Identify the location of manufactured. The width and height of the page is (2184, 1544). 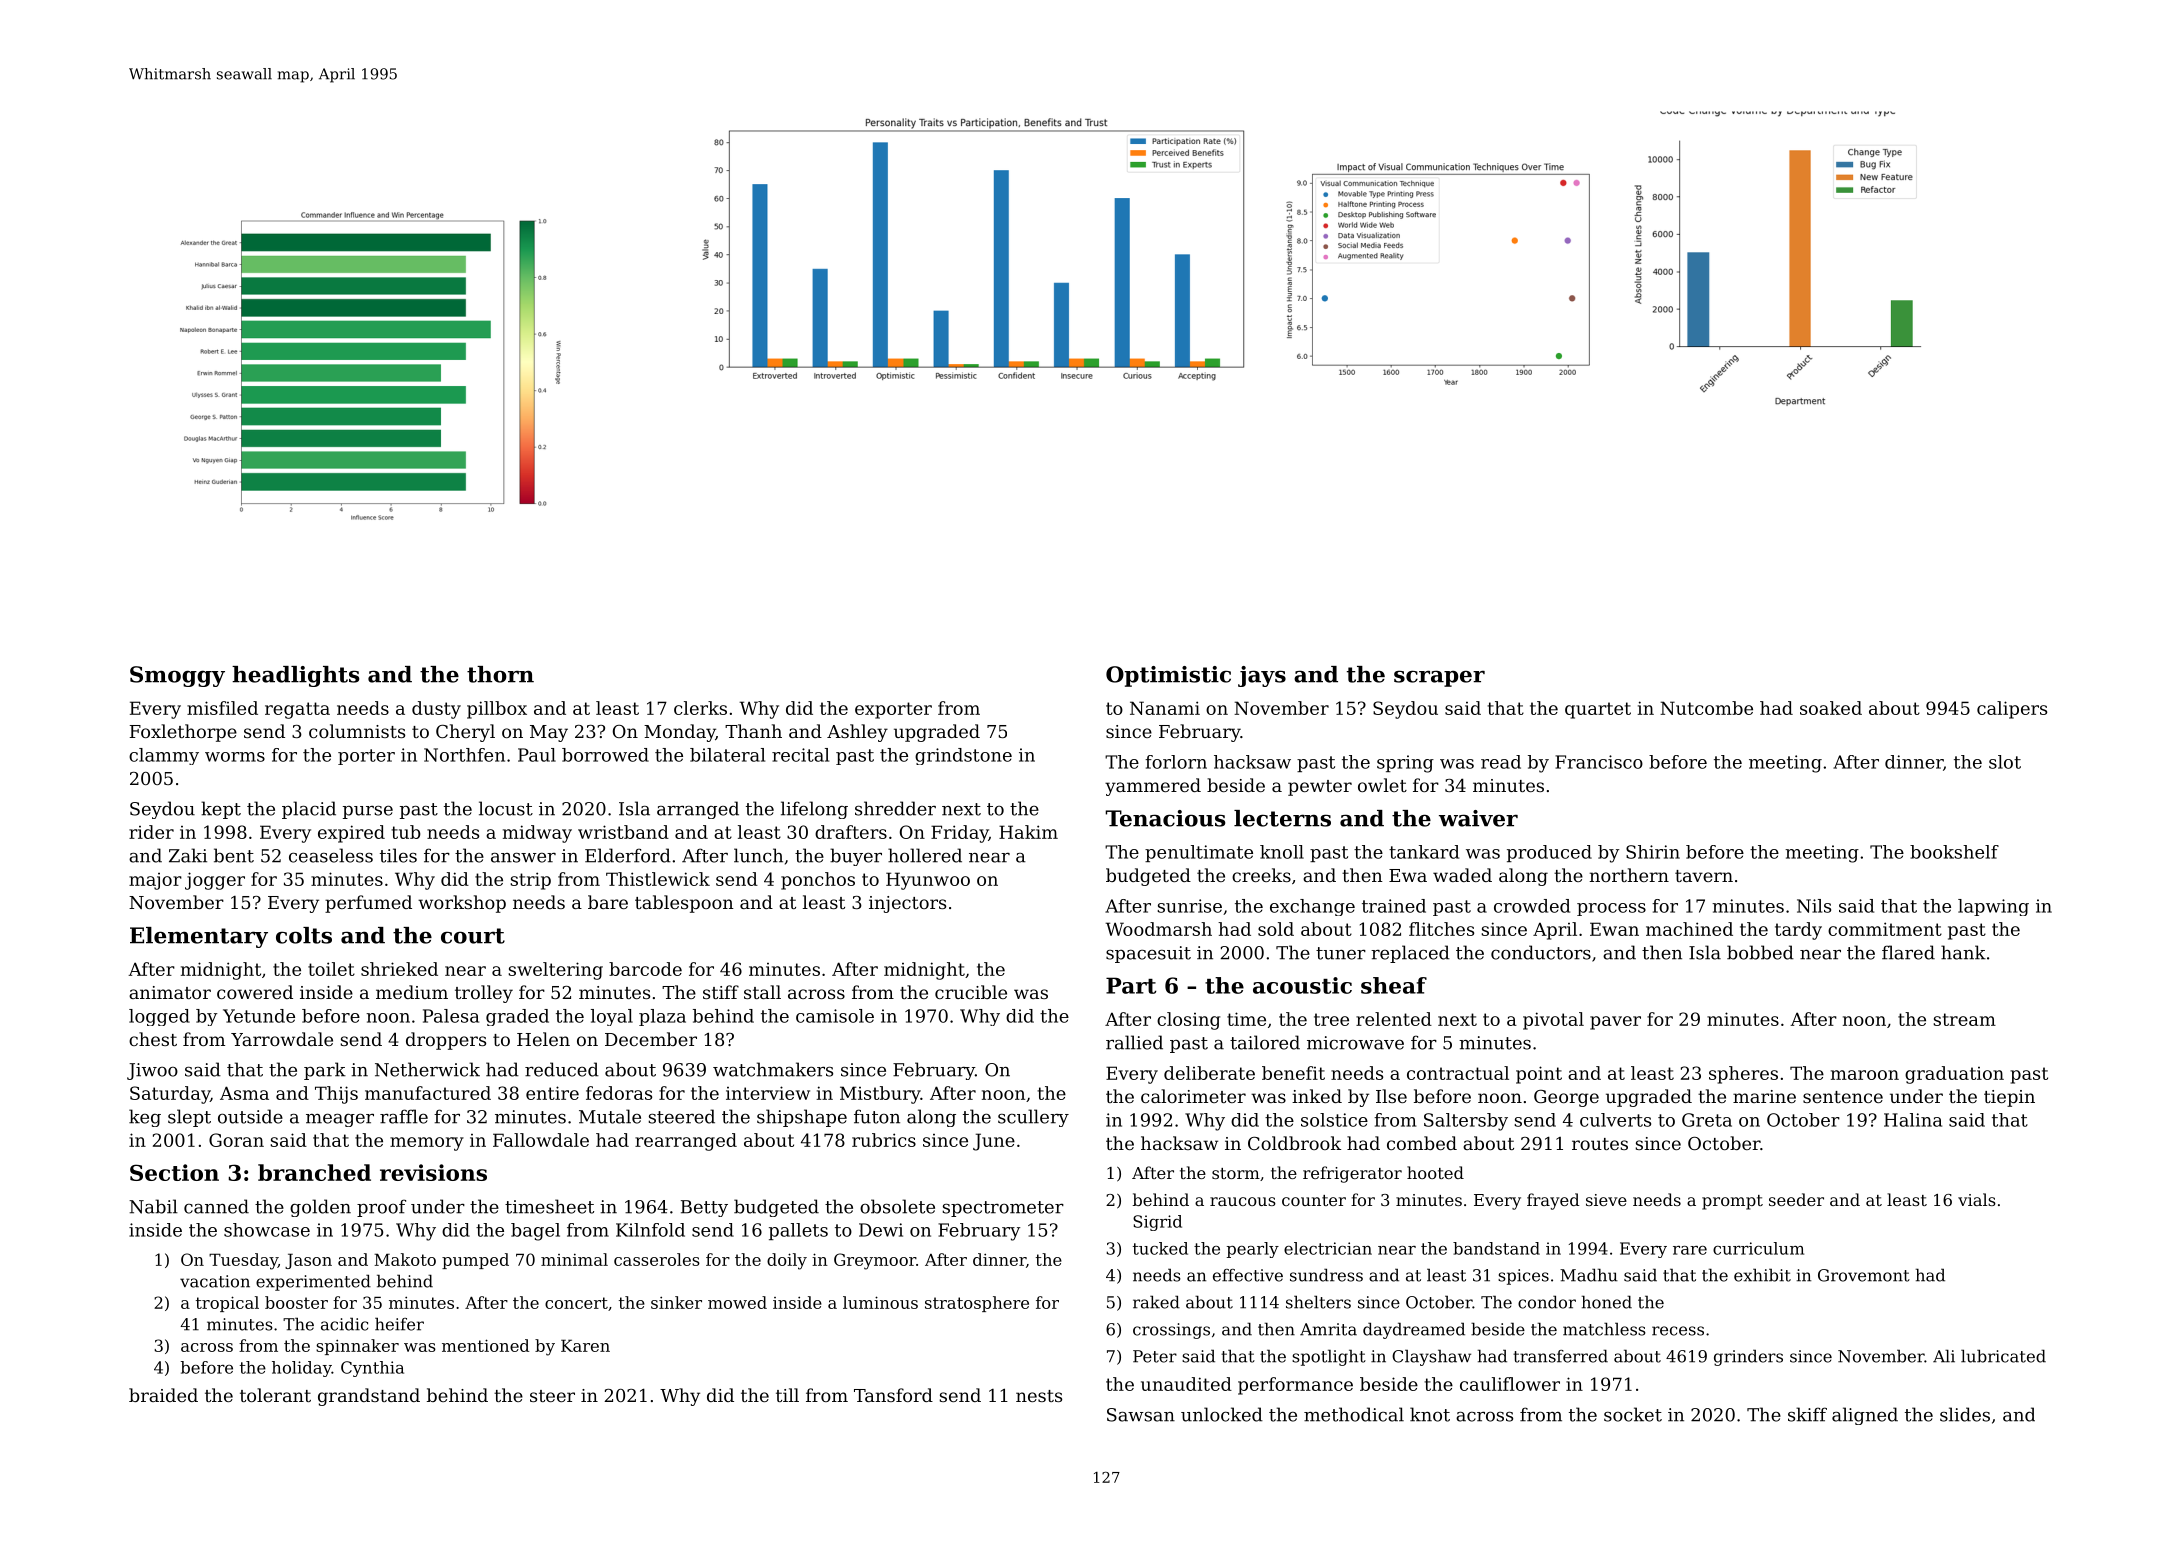
(428, 1093).
